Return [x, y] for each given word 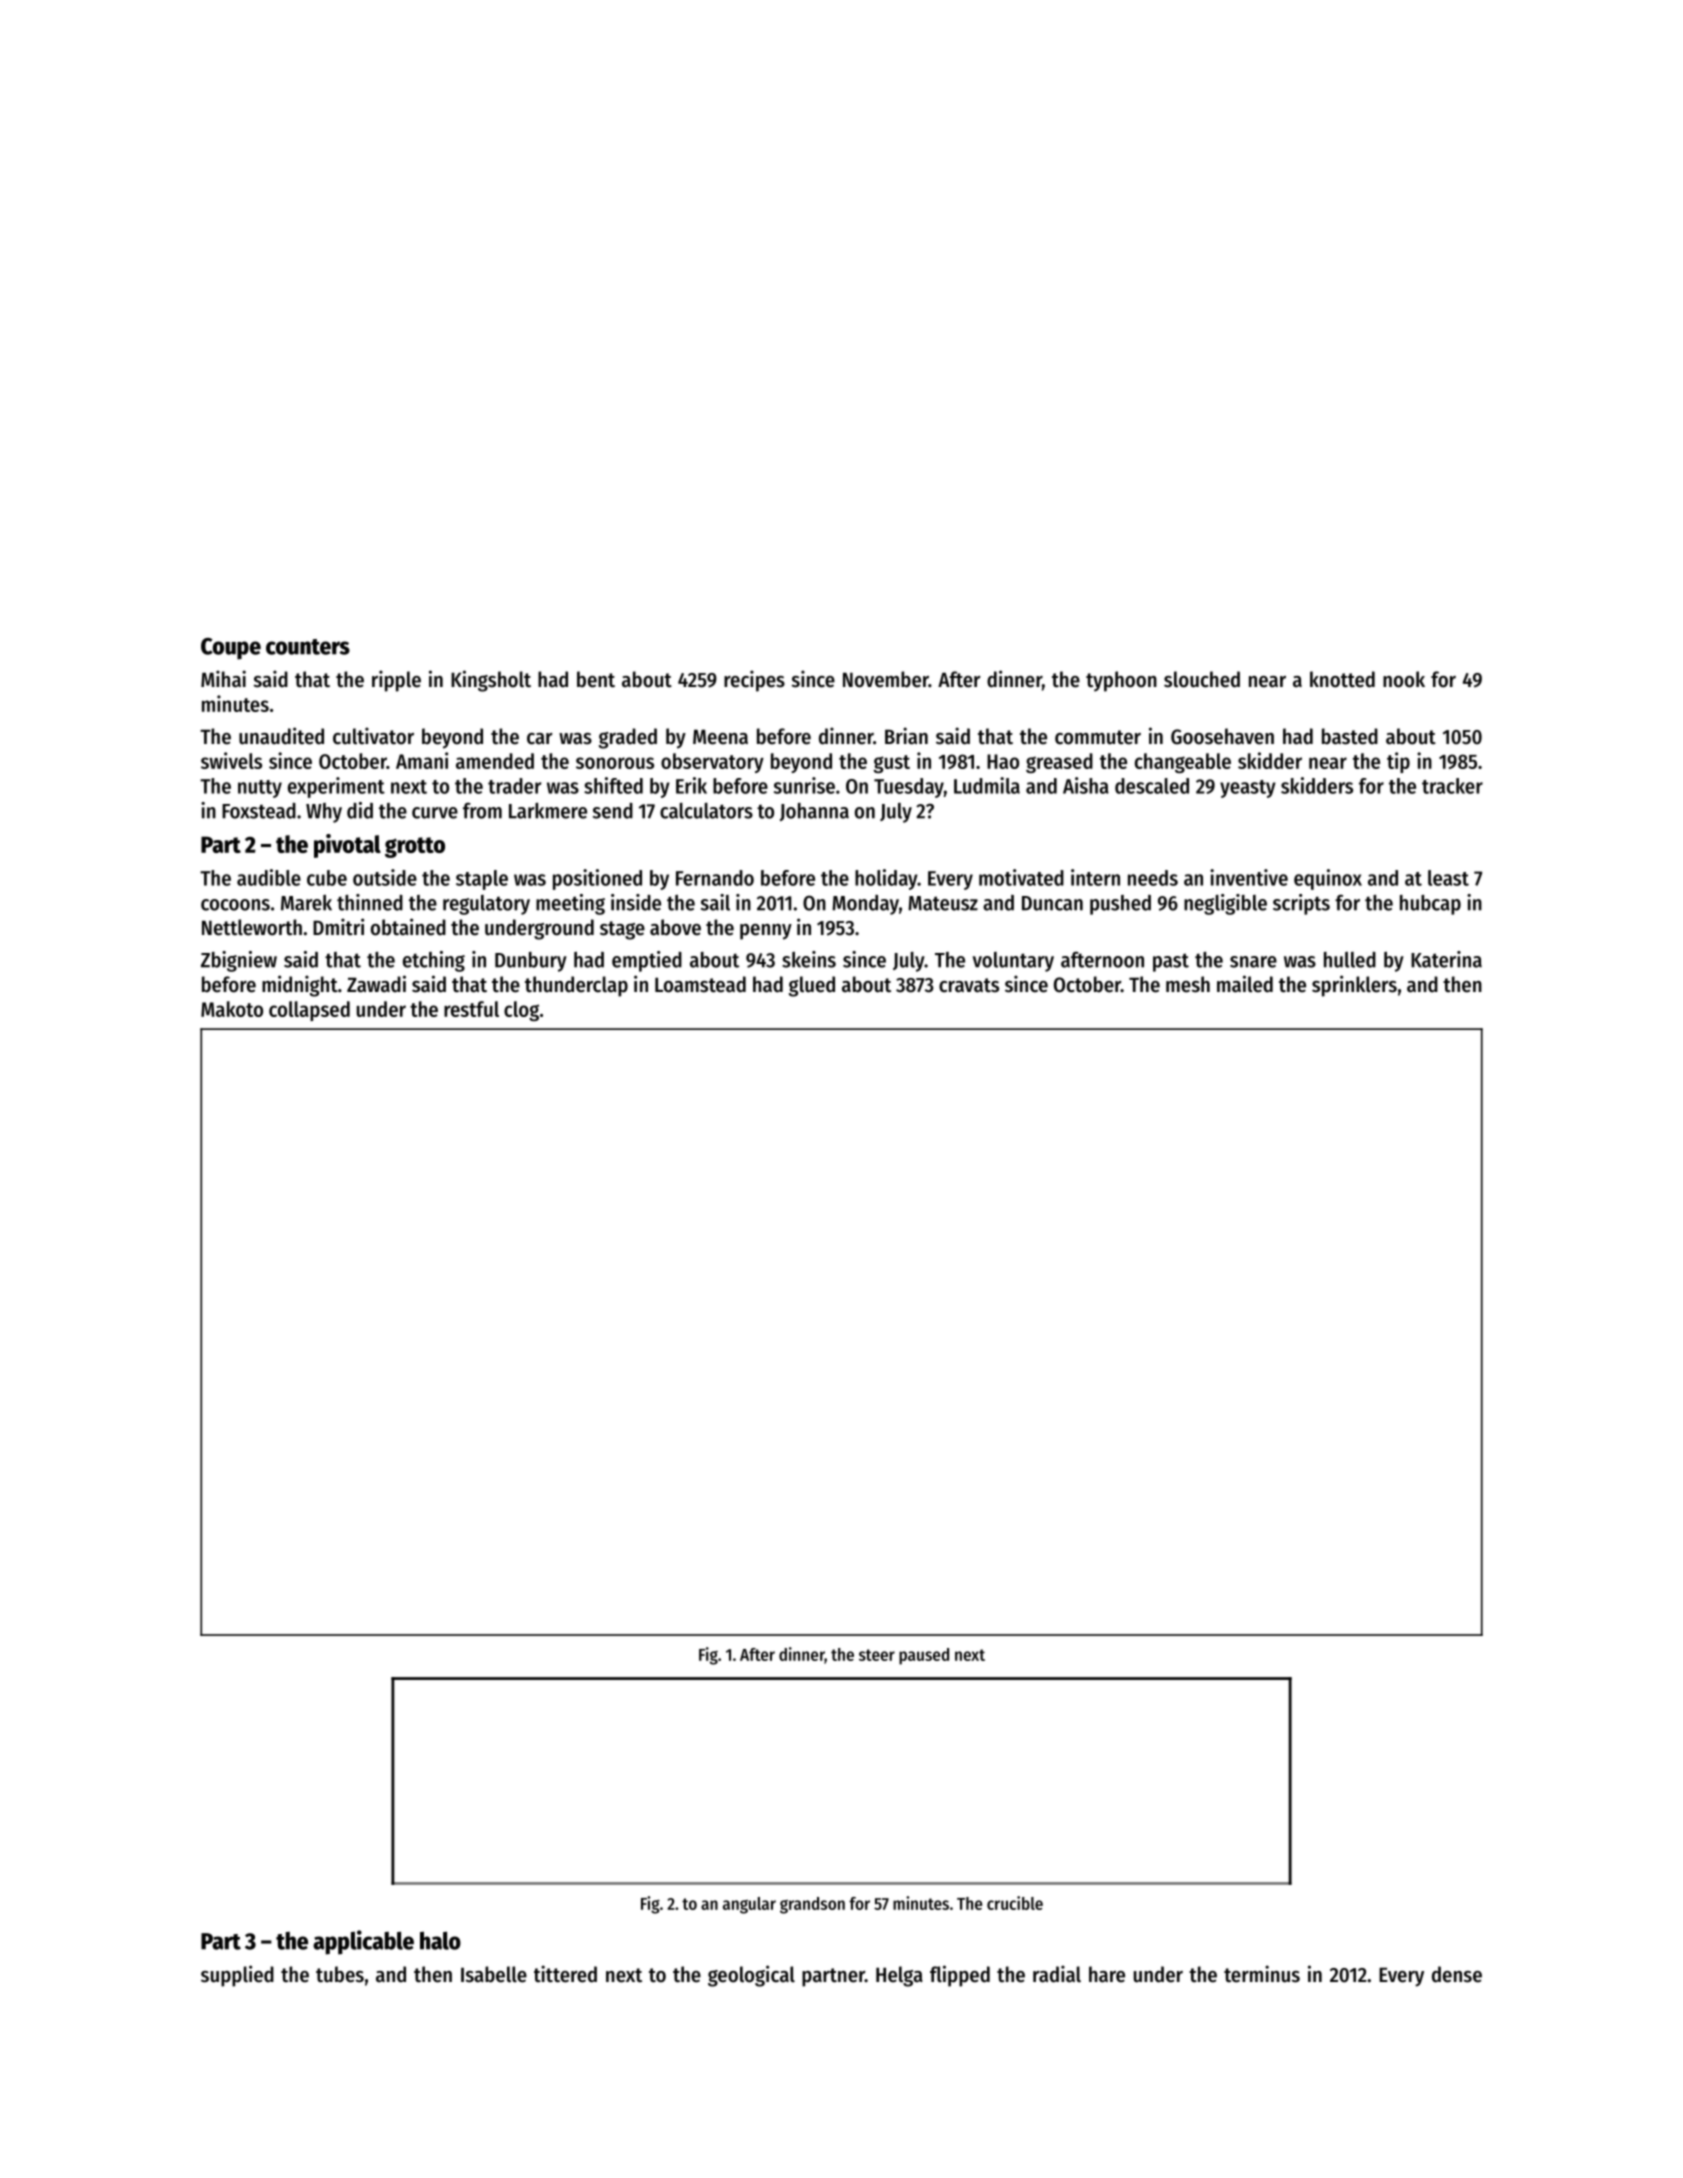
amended [495, 761]
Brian [906, 736]
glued [812, 986]
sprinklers [1354, 986]
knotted [1342, 679]
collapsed [309, 1011]
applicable [363, 1942]
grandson [812, 1905]
